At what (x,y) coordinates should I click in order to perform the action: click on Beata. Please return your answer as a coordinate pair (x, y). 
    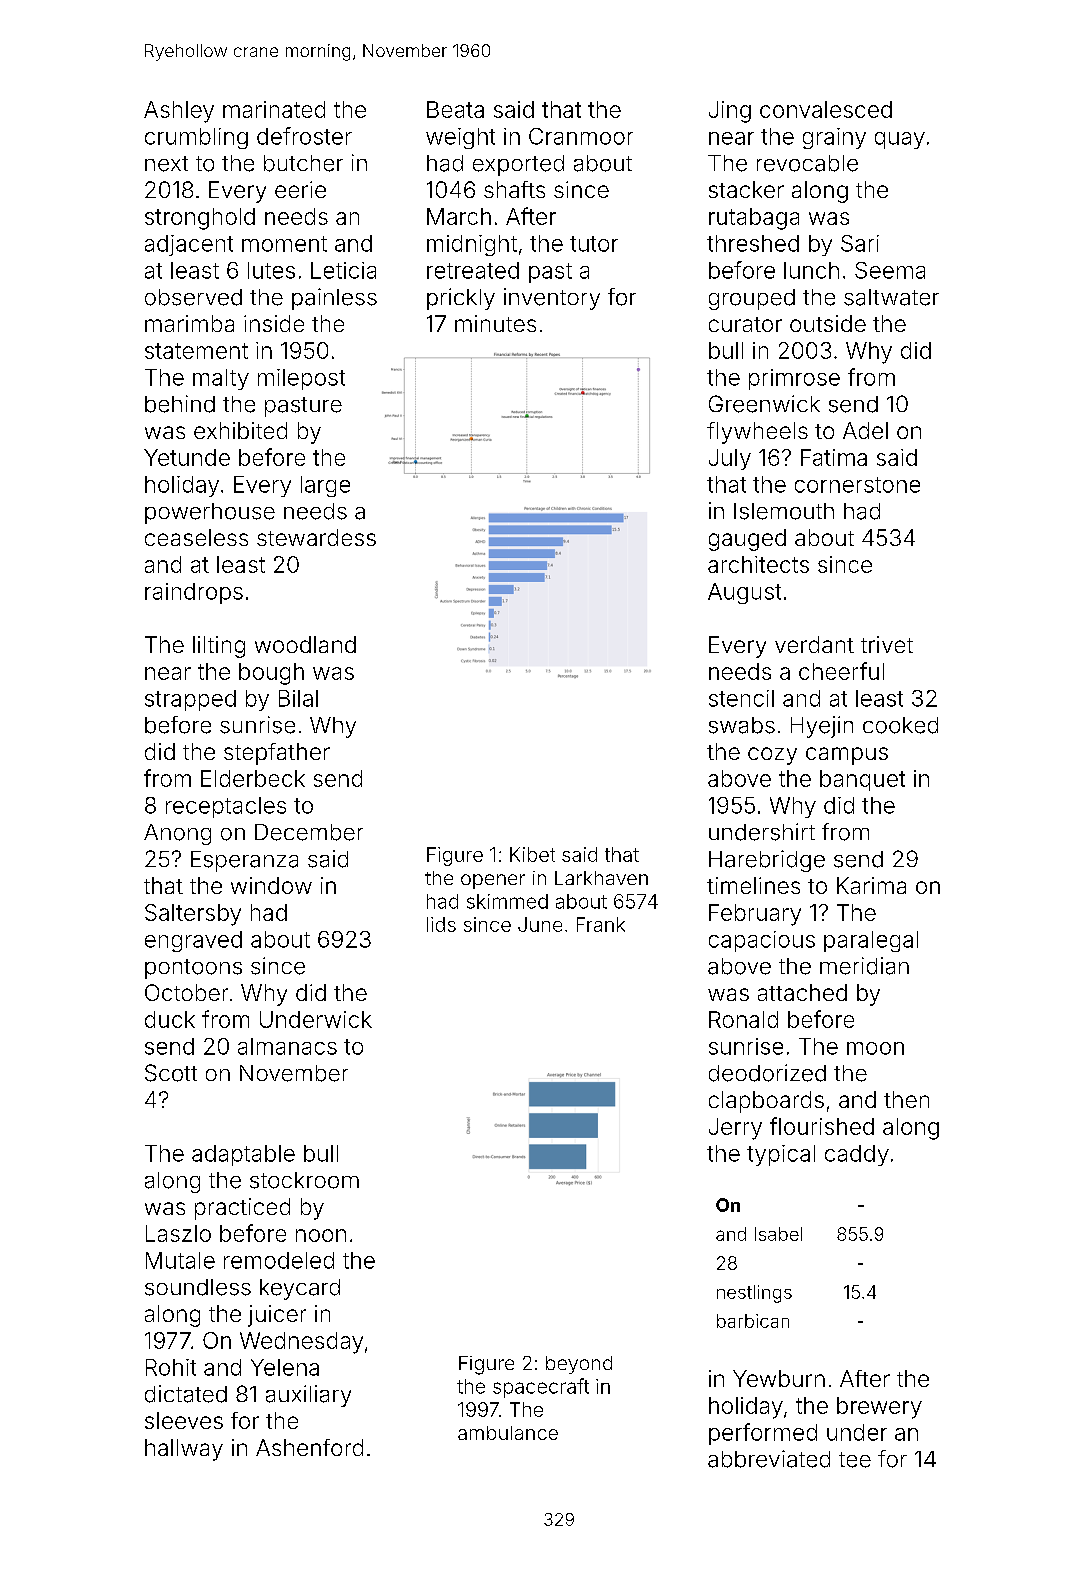
    Looking at the image, I should click on (455, 109).
